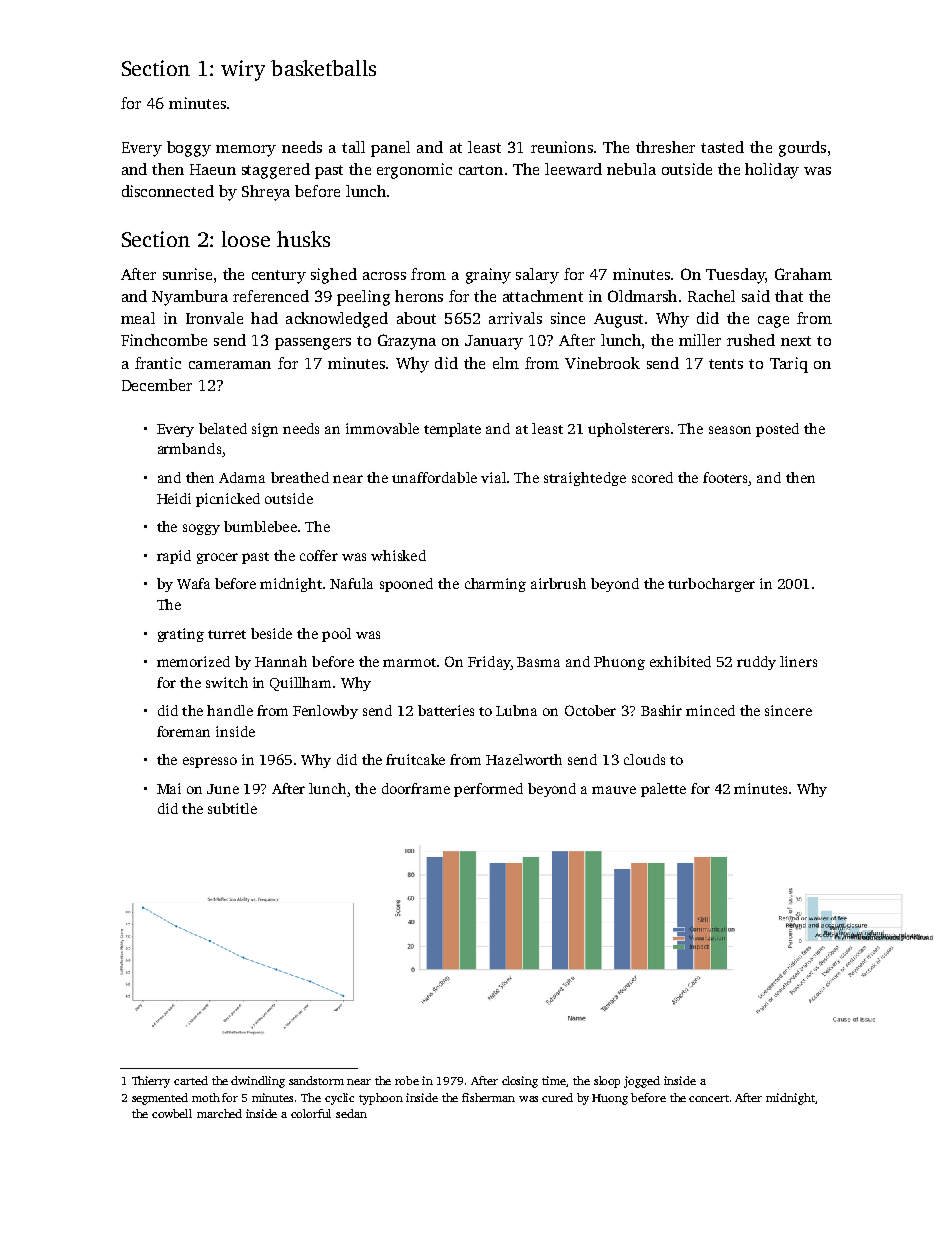  What do you see at coordinates (642, 1082) in the page?
I see `jogged` at bounding box center [642, 1082].
